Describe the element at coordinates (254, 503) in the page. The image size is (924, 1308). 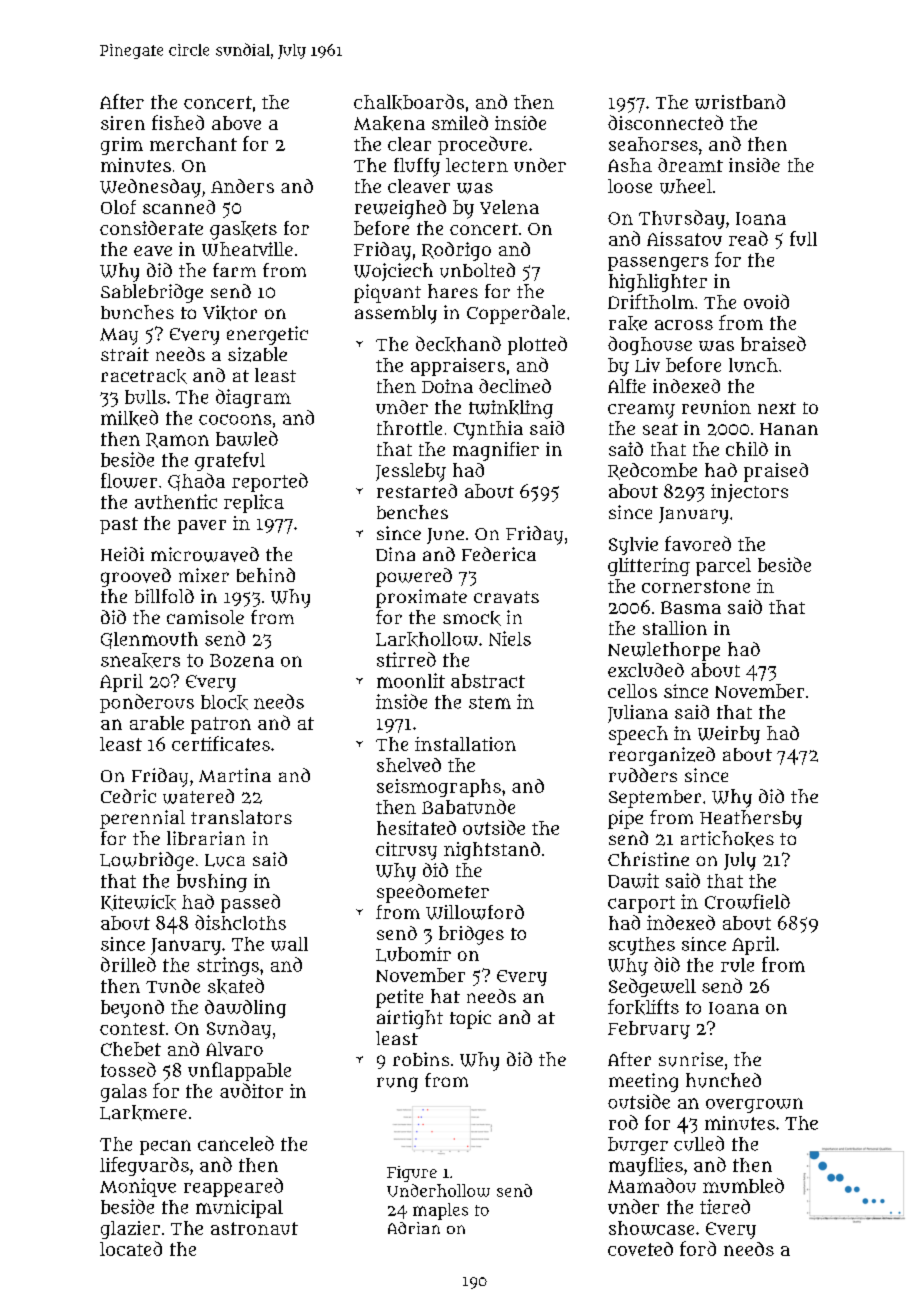
I see `replica` at that location.
